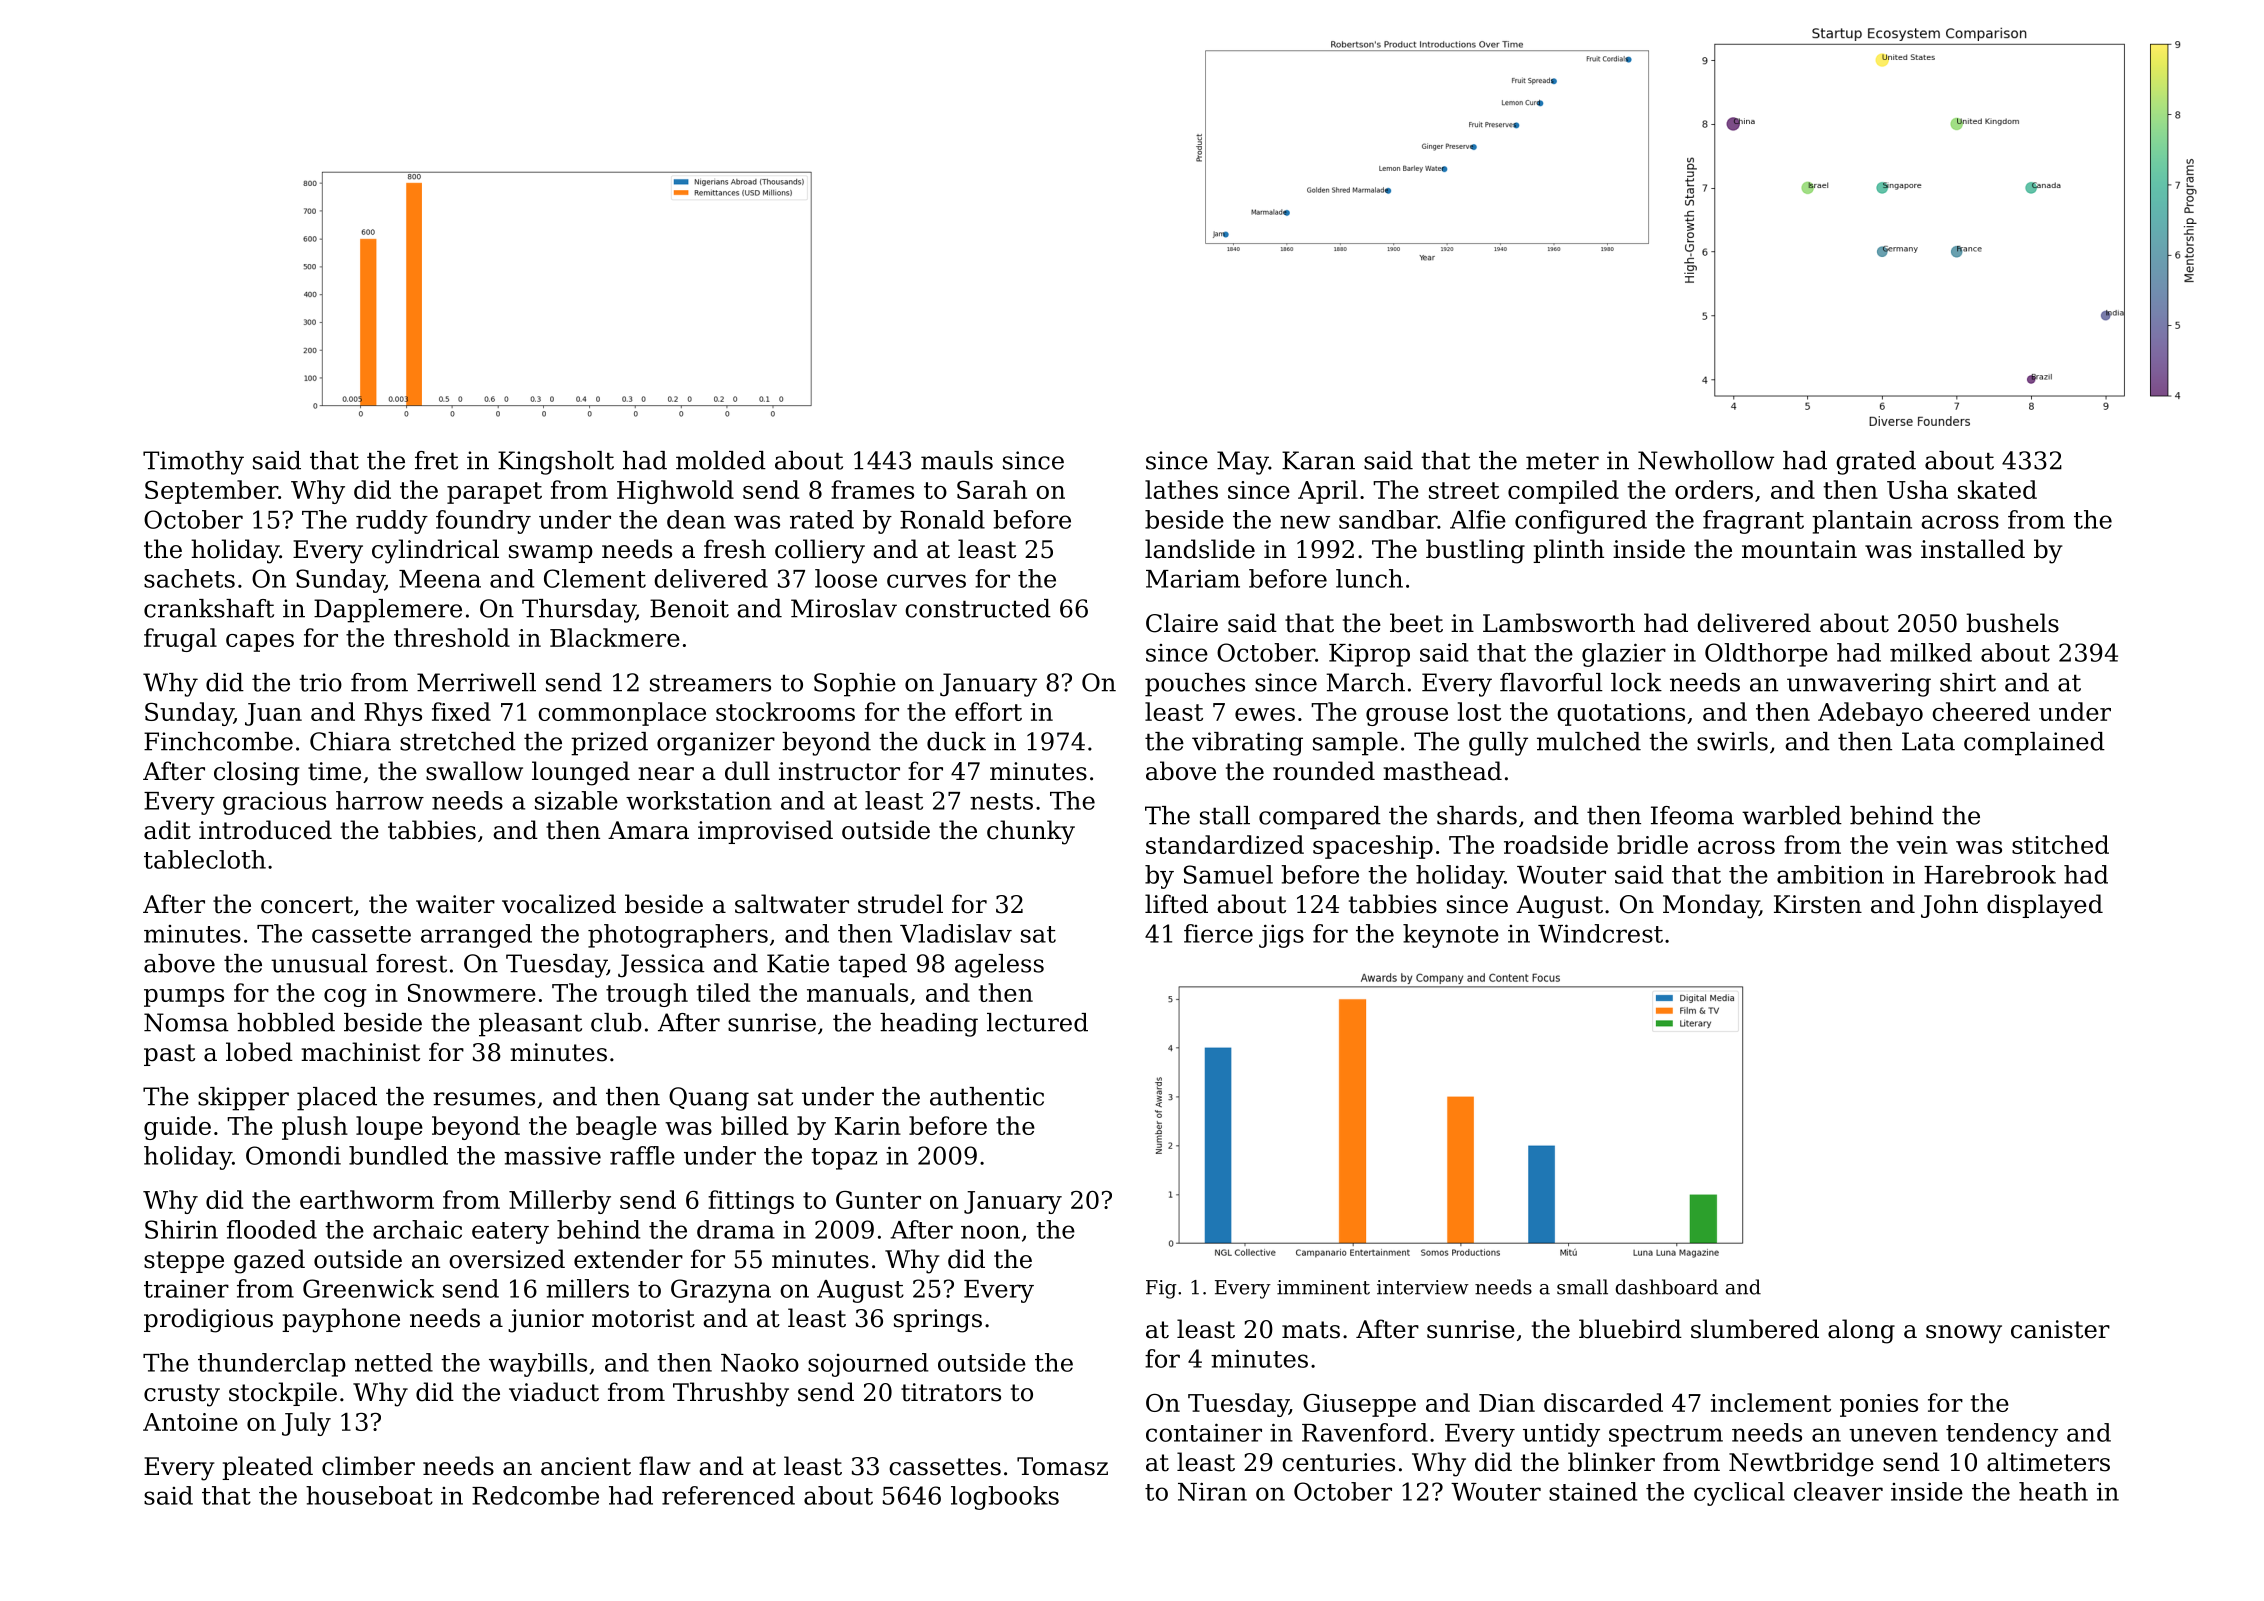  What do you see at coordinates (1265, 714) in the page?
I see `ewes` at bounding box center [1265, 714].
